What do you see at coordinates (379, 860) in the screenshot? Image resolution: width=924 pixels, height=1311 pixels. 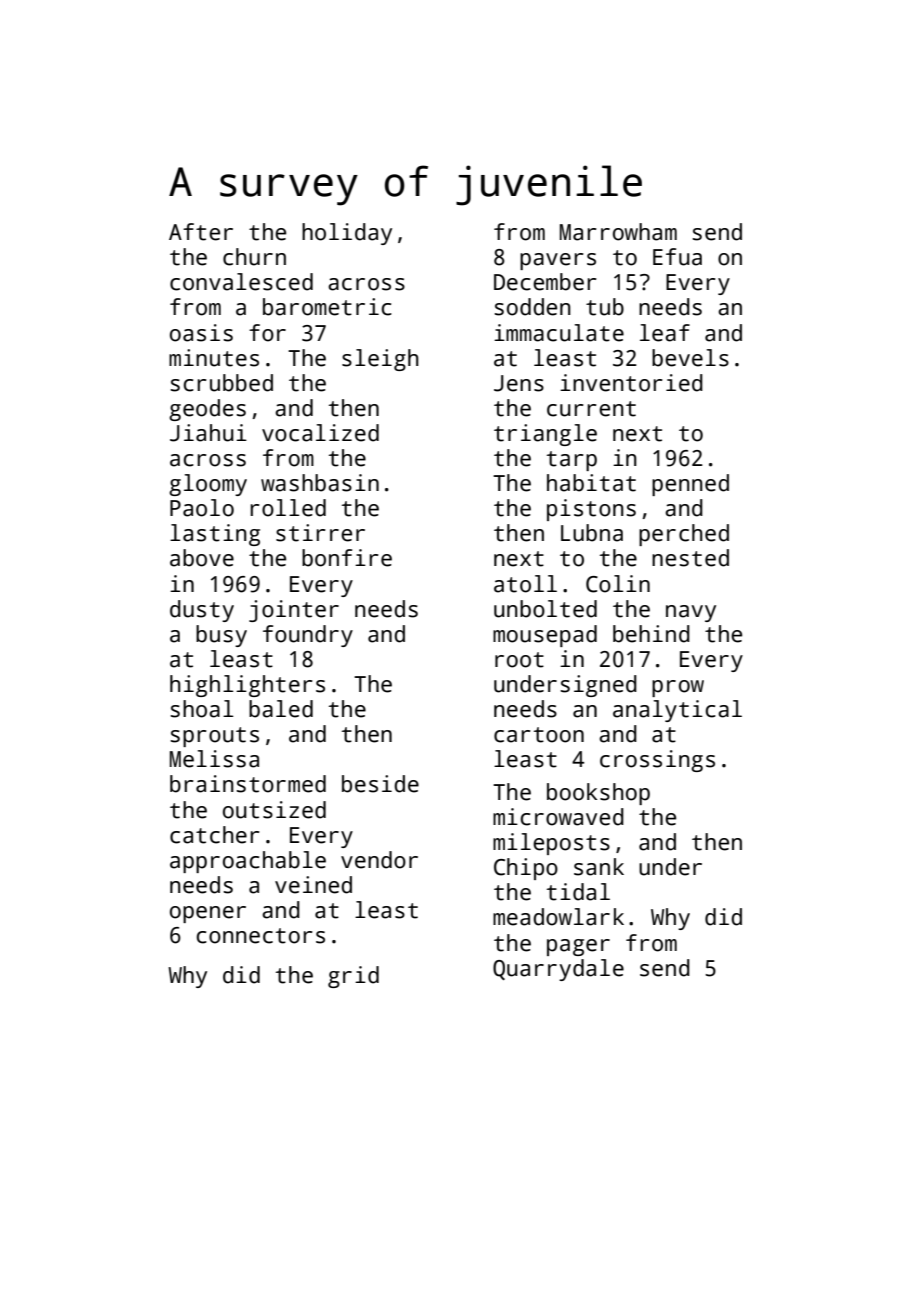 I see `vendor` at bounding box center [379, 860].
